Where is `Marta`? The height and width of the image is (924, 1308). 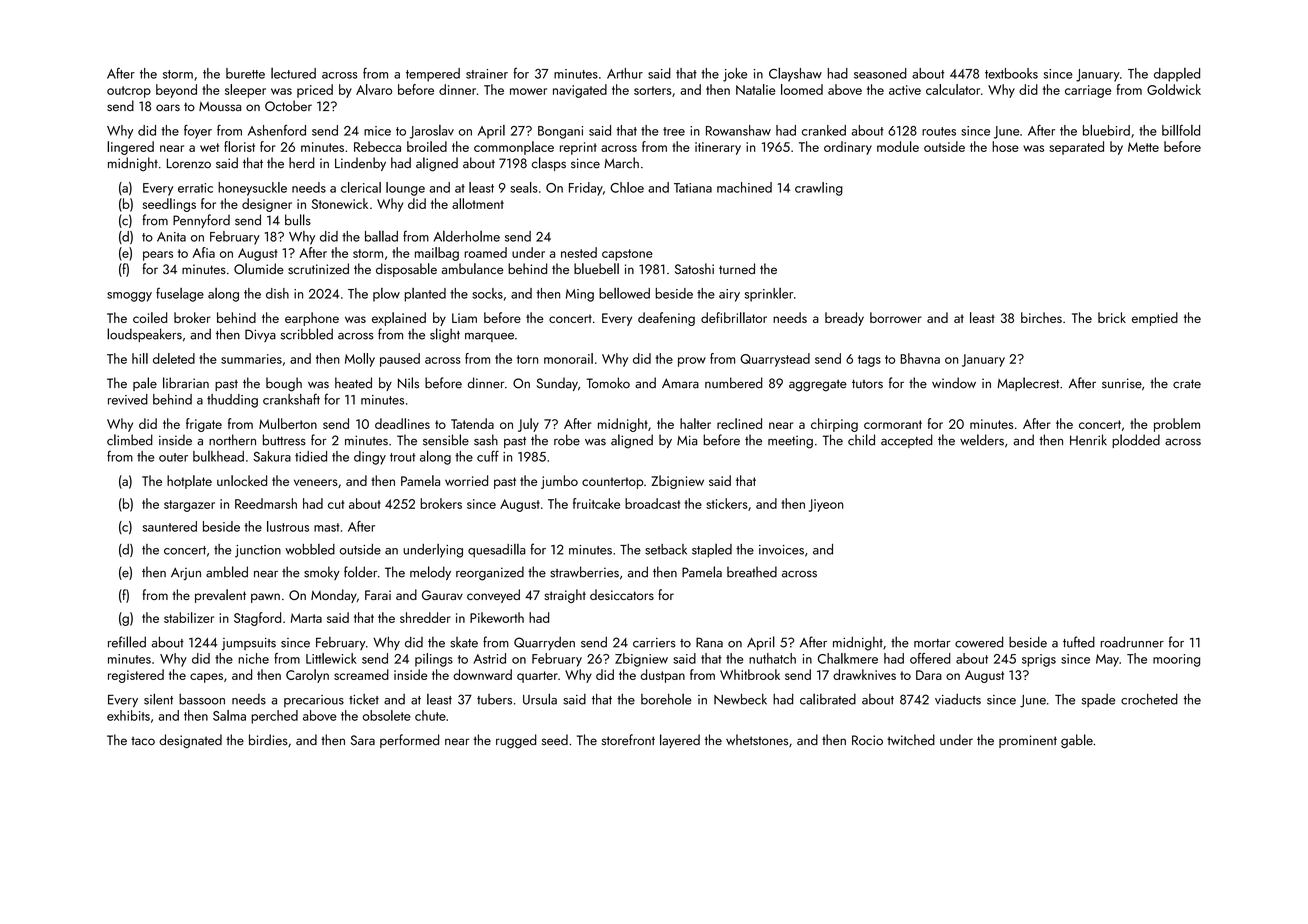 Marta is located at coordinates (306, 618).
